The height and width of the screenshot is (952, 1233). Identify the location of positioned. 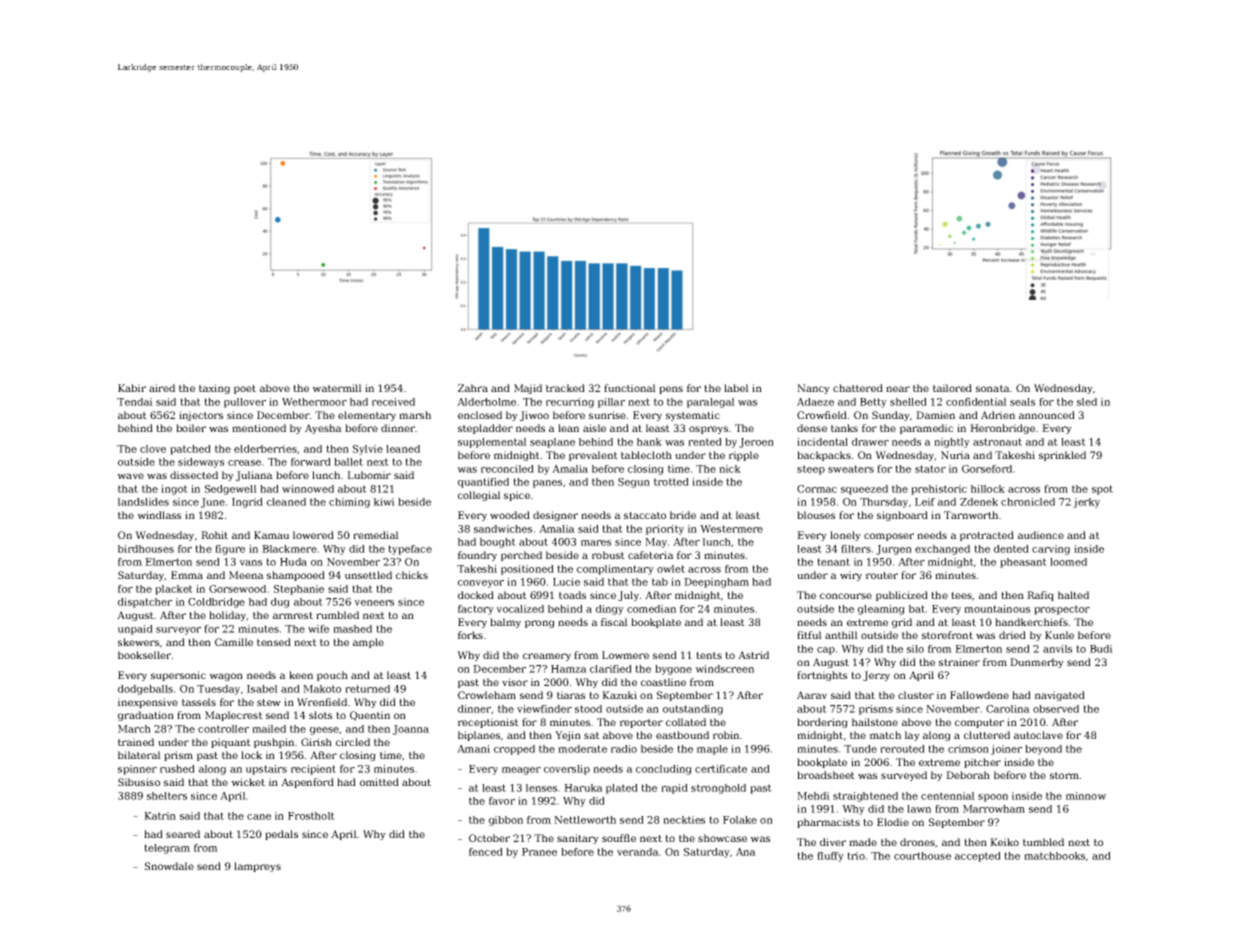
(527, 570).
